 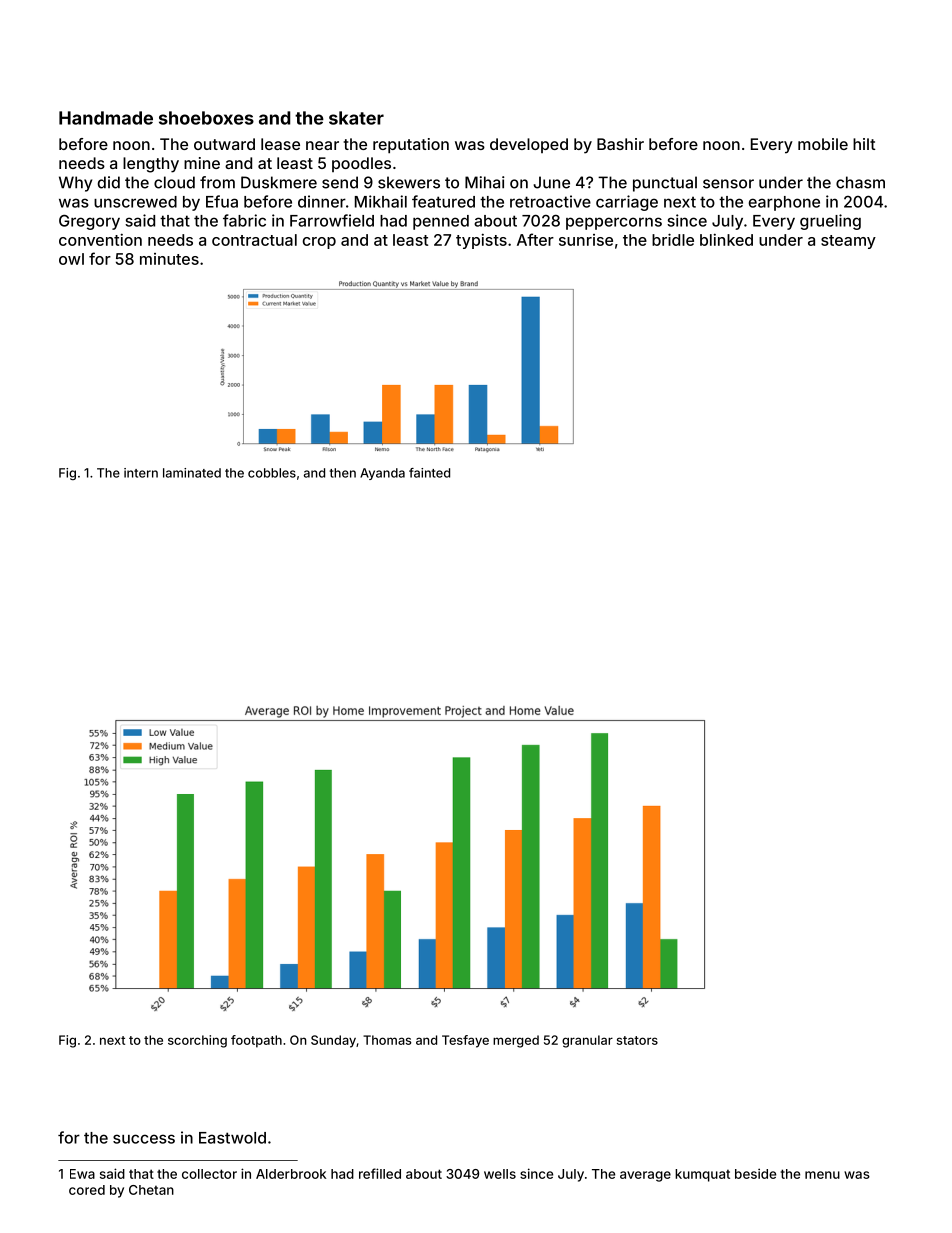 I want to click on stators, so click(x=637, y=1040).
